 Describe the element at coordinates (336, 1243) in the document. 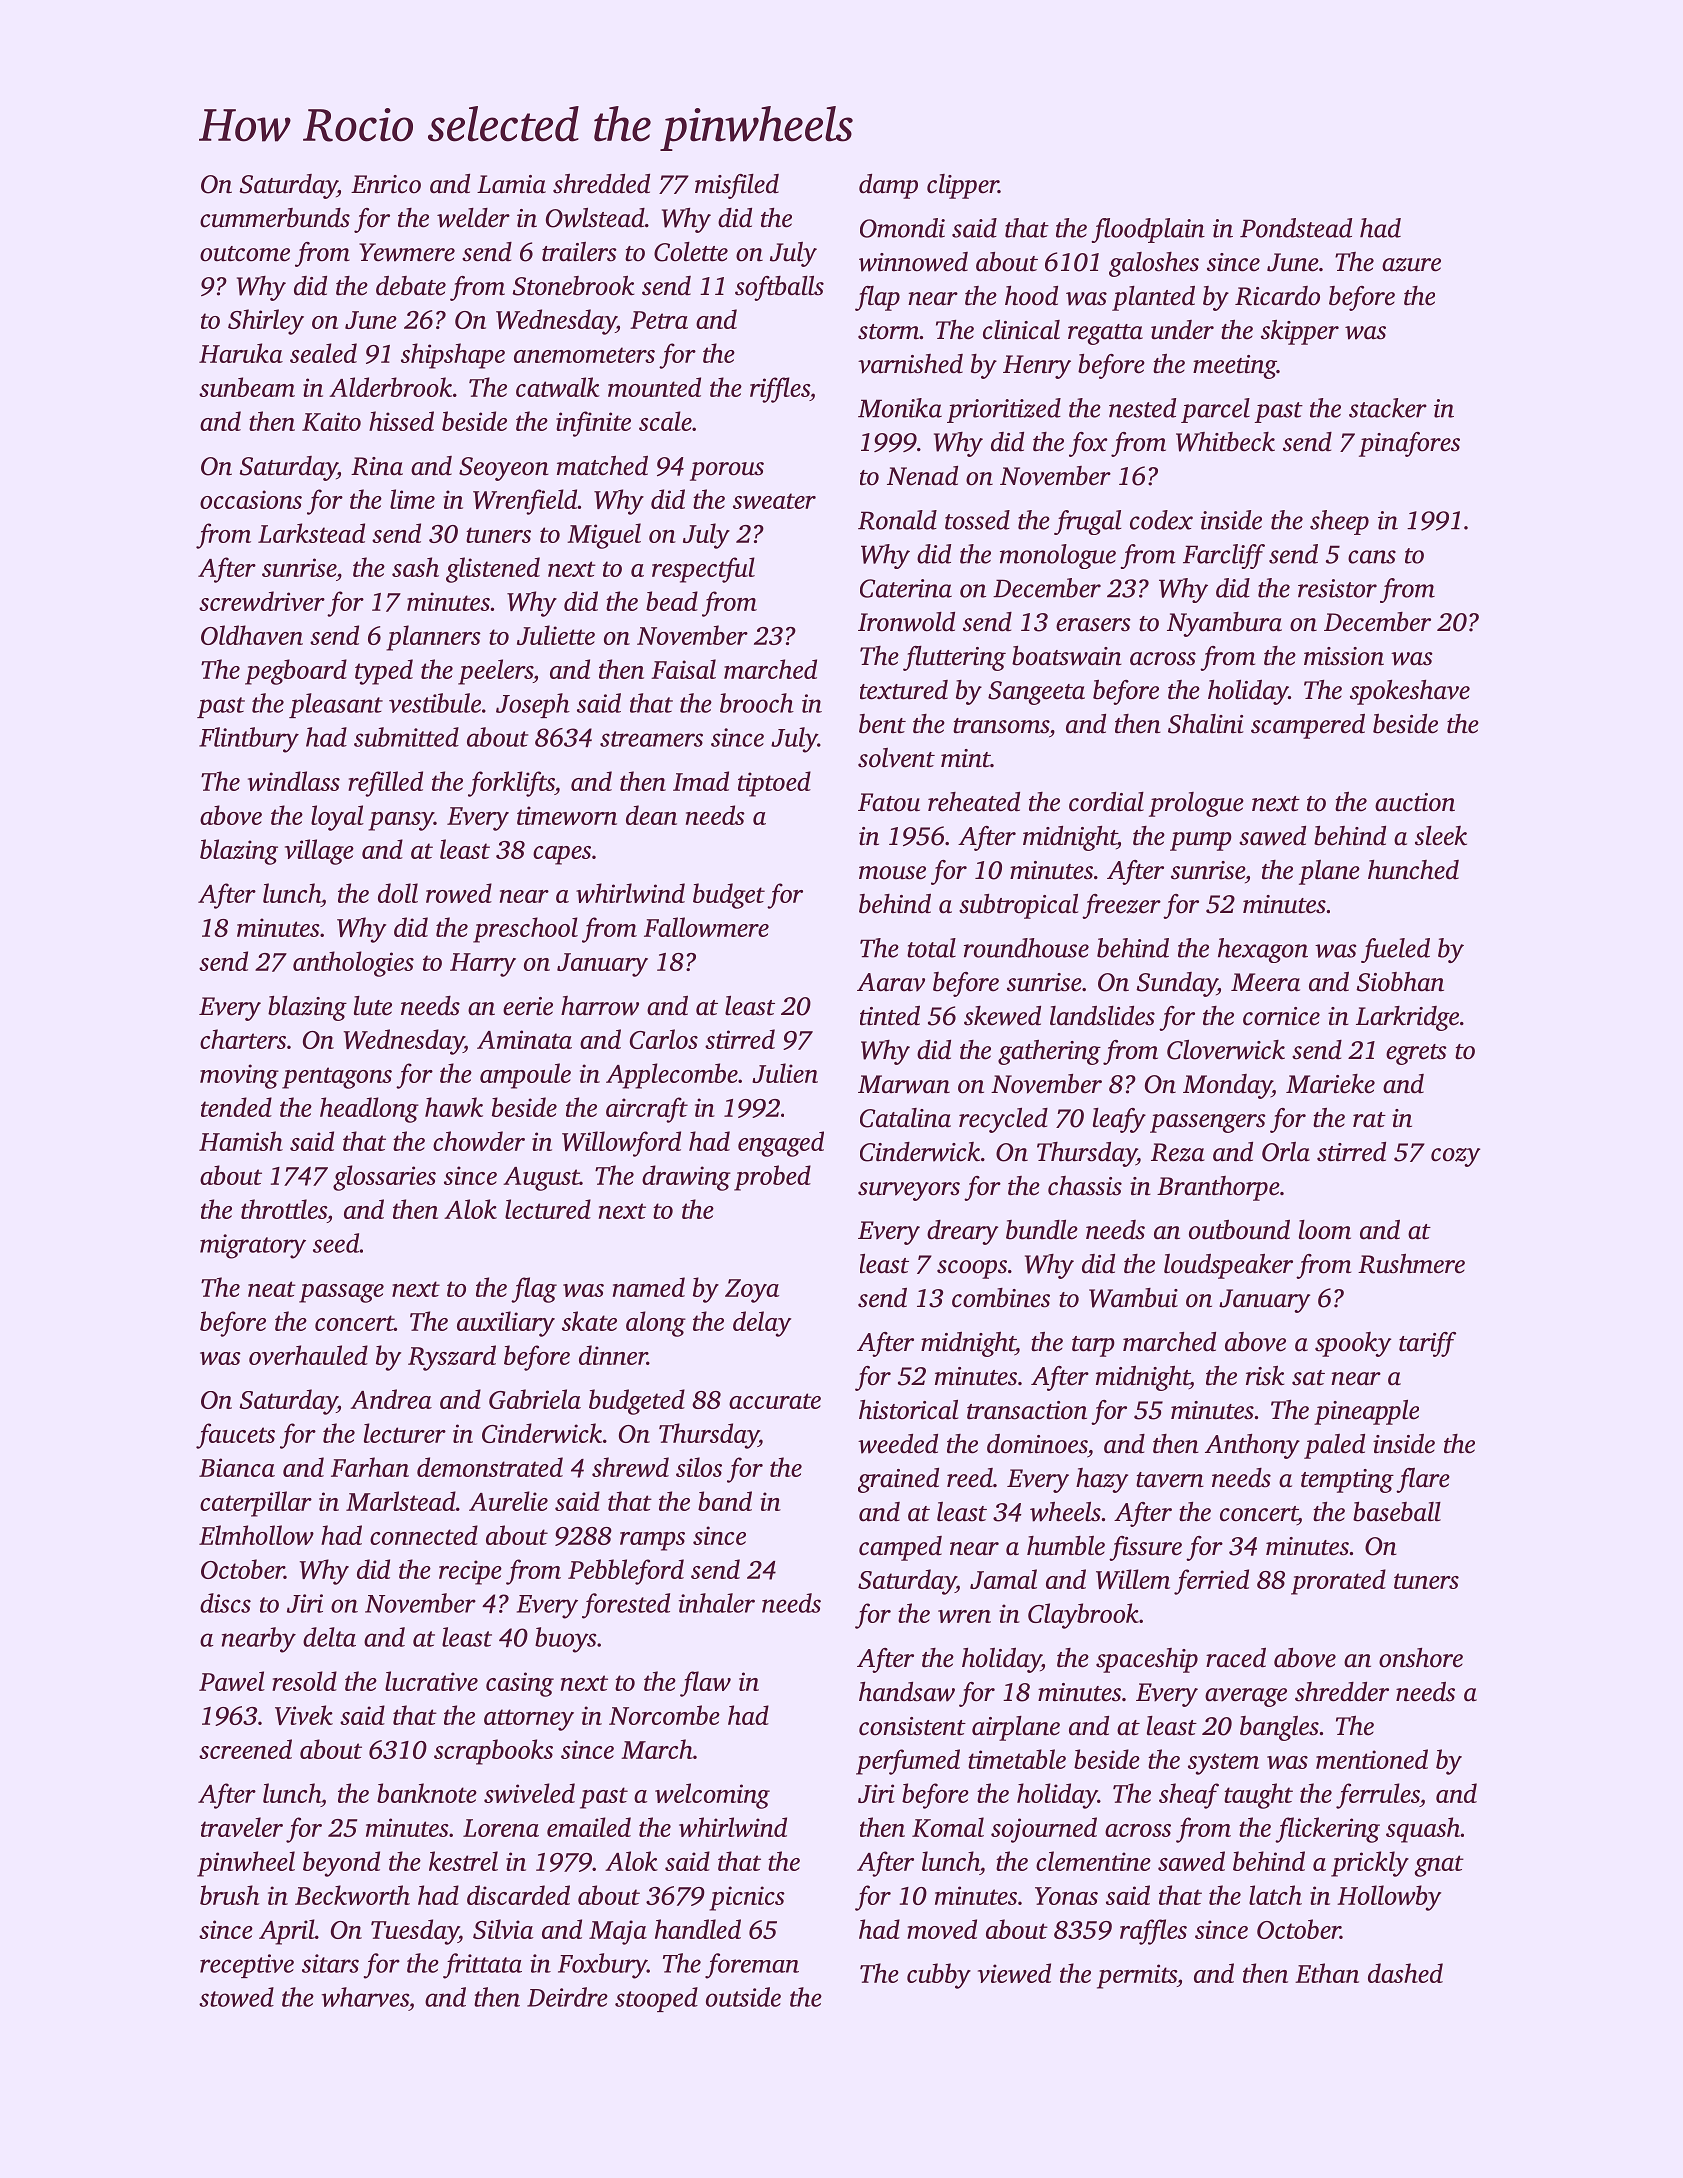

I see `seed` at that location.
